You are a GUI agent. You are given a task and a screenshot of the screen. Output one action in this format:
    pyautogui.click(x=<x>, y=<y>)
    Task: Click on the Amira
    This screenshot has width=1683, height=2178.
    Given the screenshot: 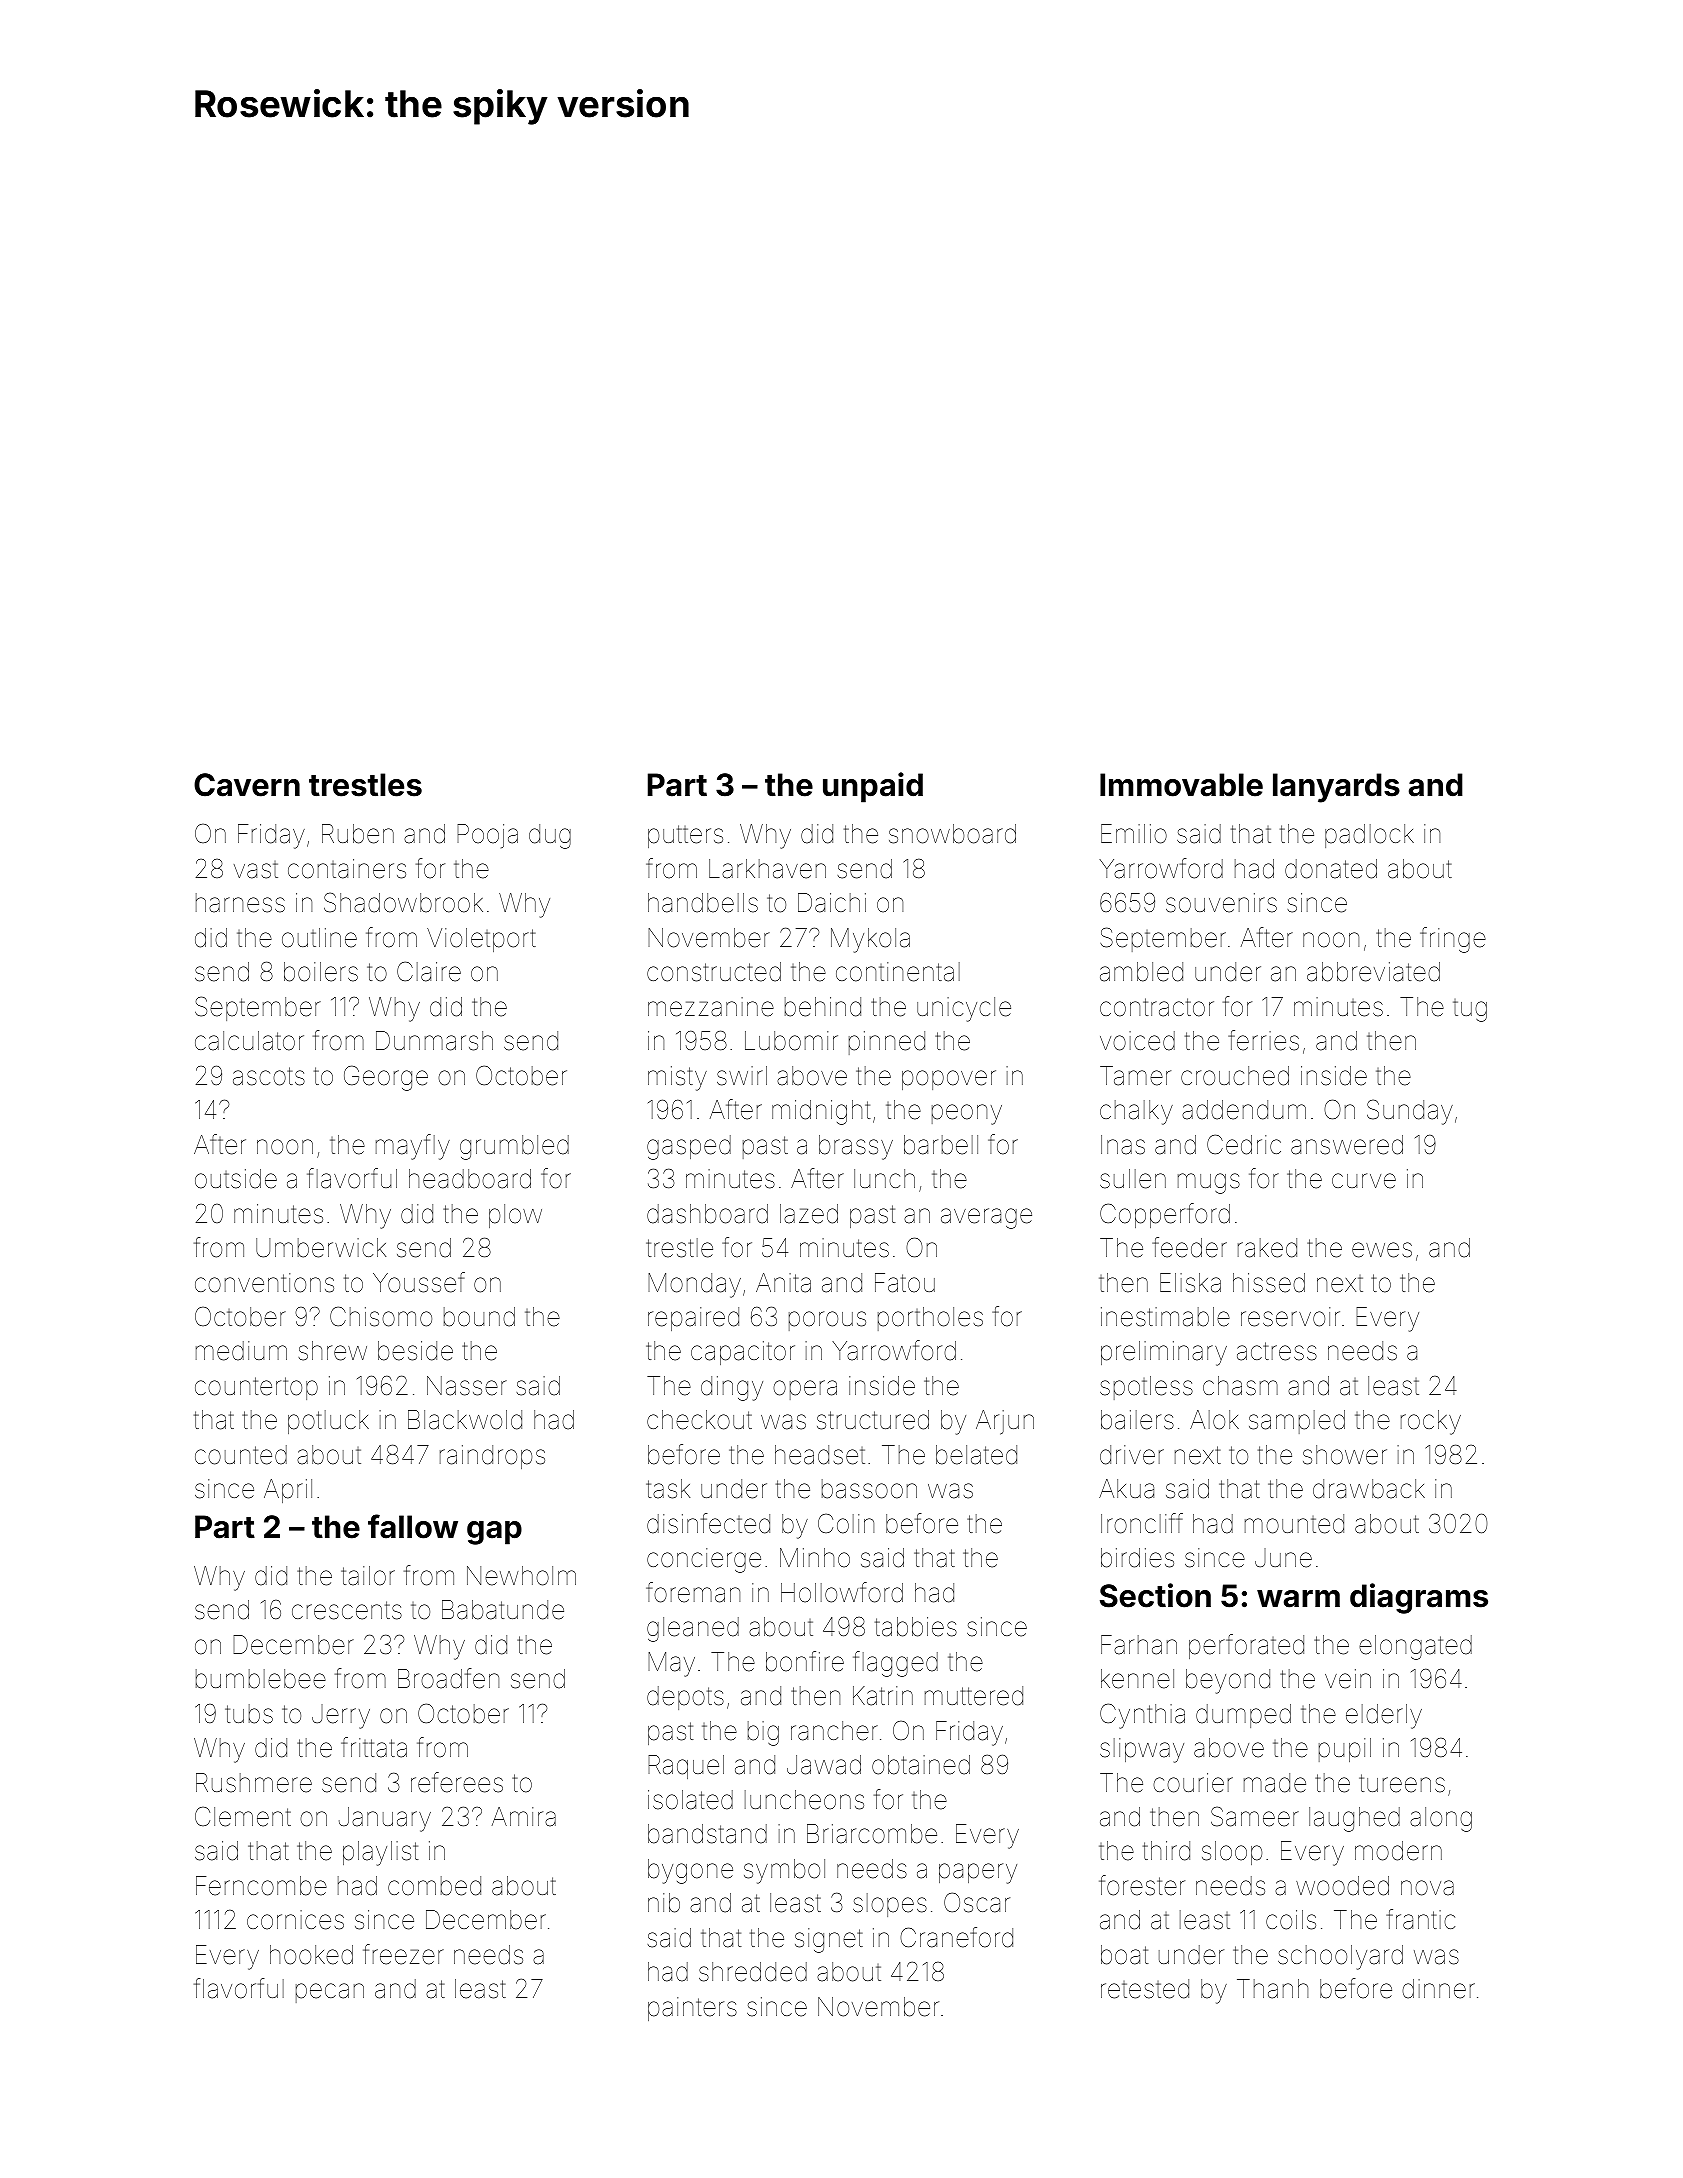 What is the action you would take?
    pyautogui.click(x=524, y=1817)
